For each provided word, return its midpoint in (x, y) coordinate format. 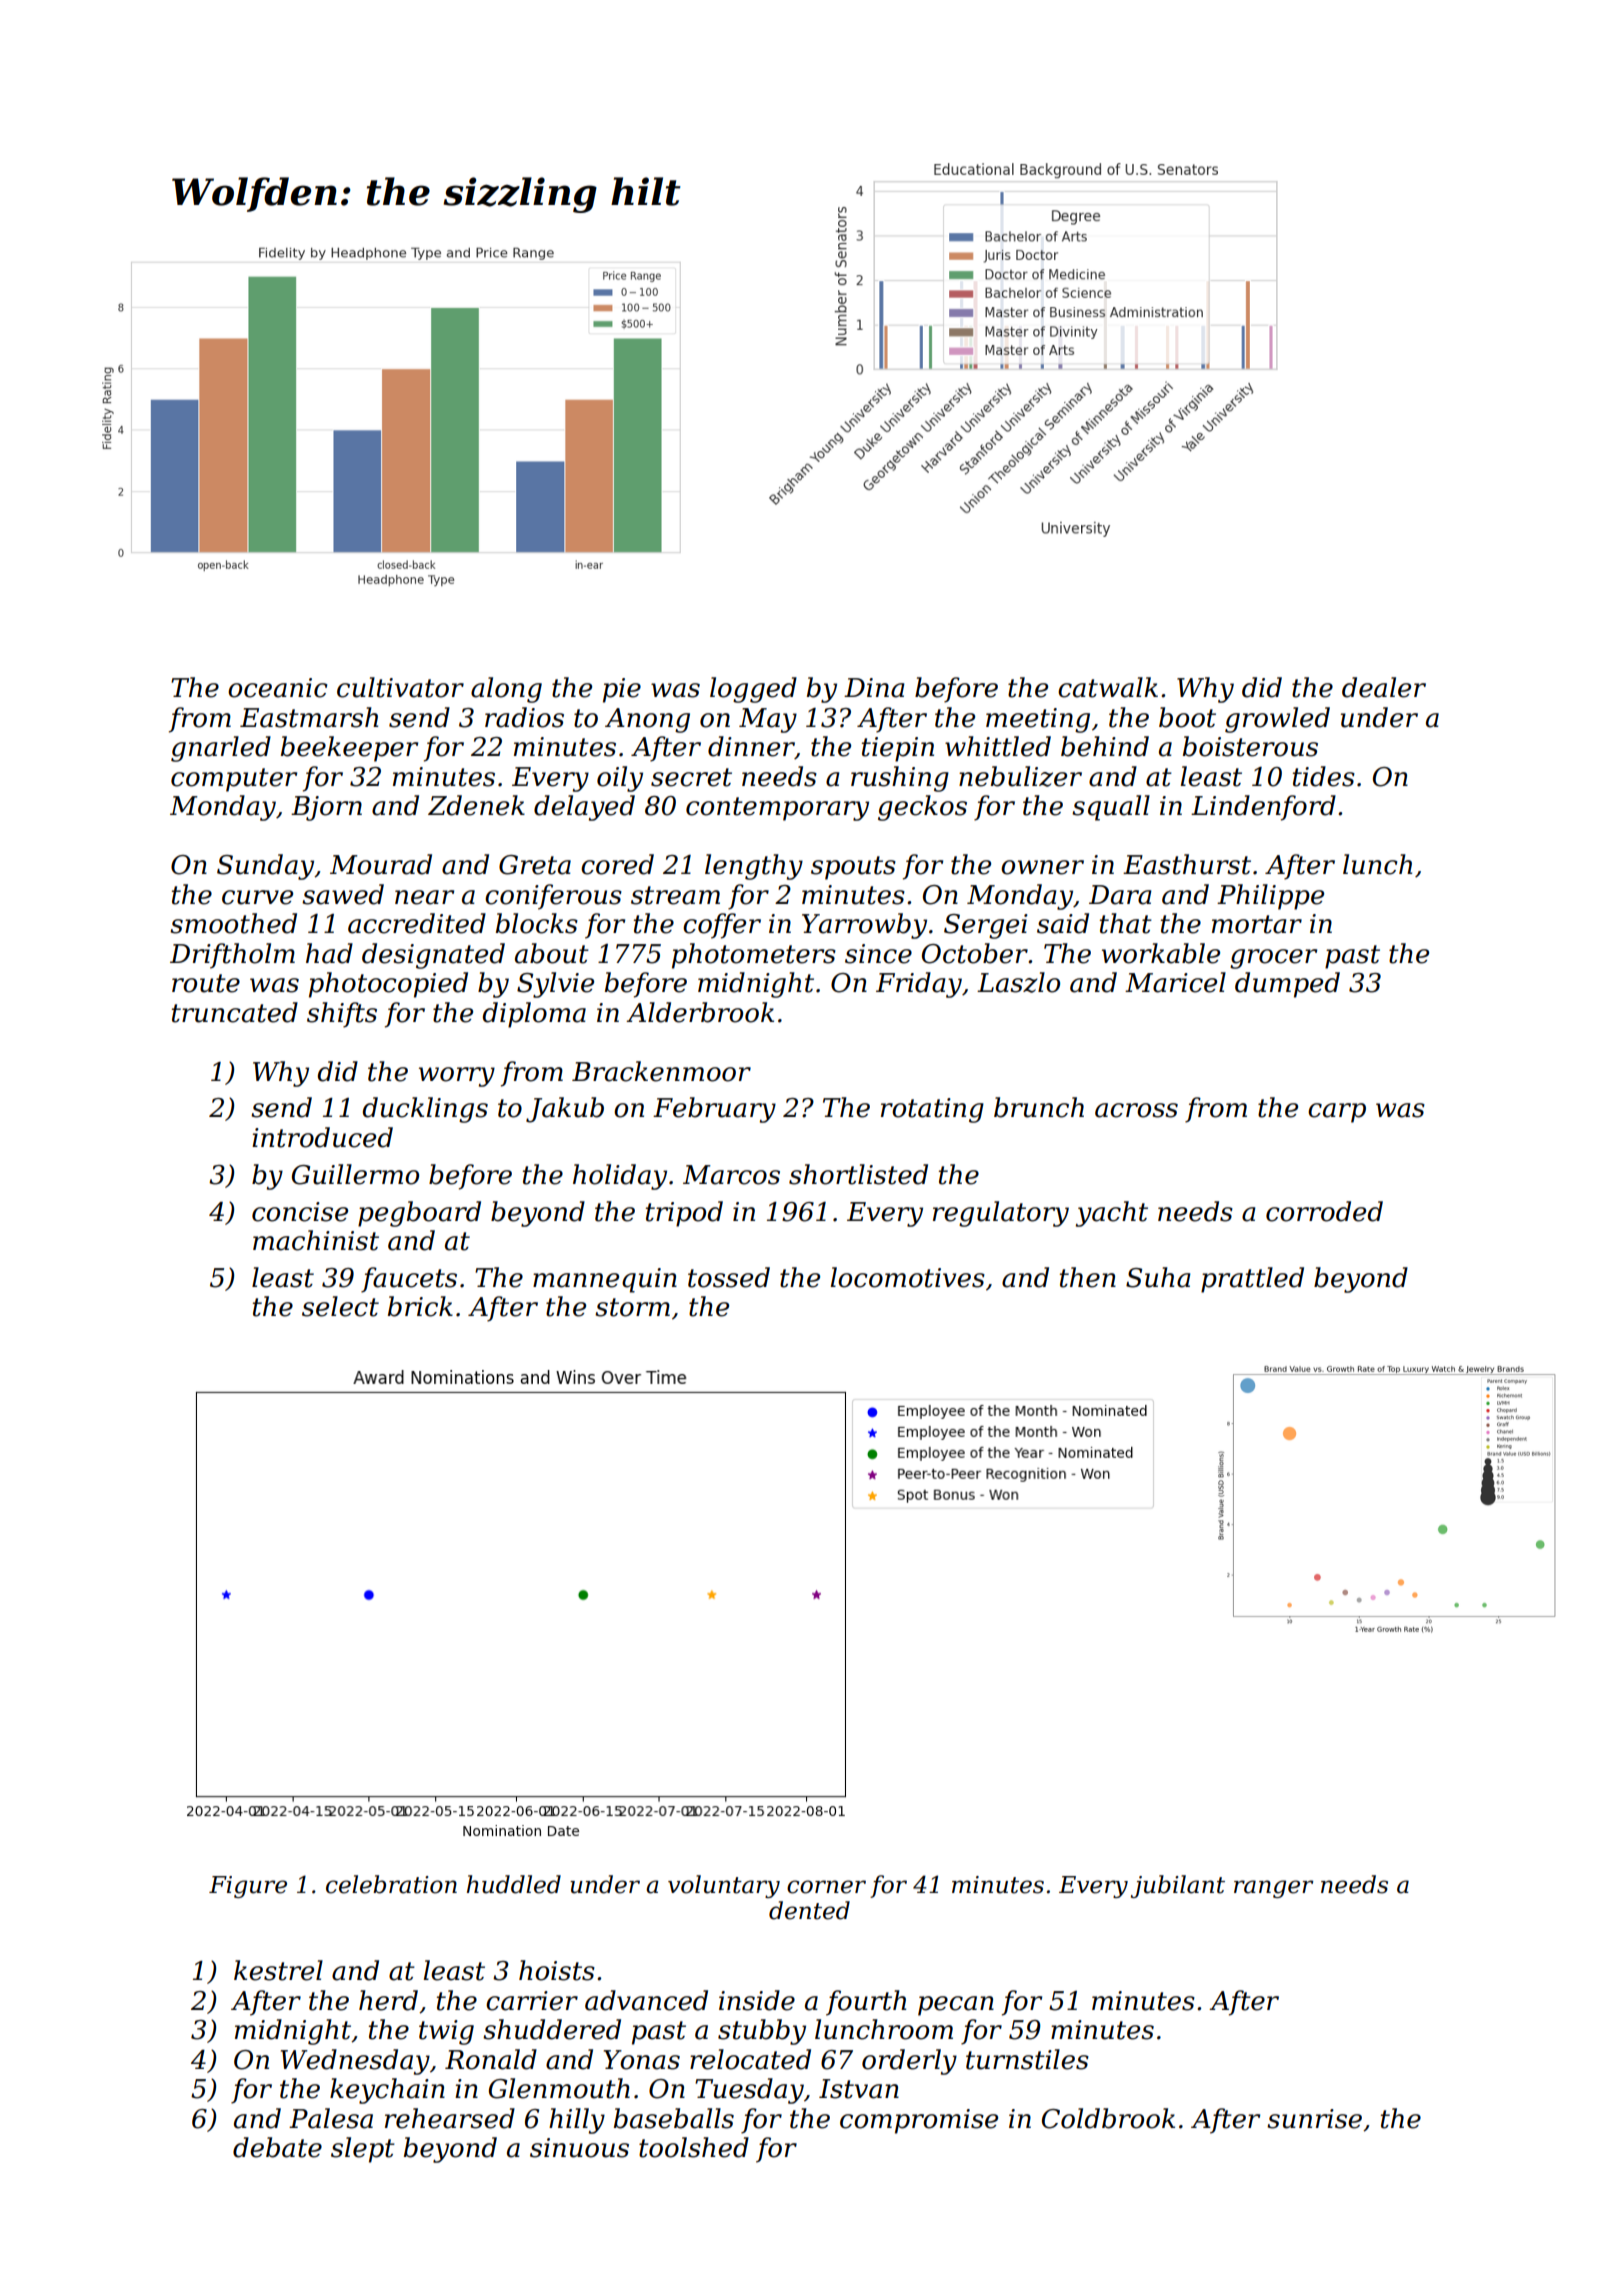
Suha (1158, 1277)
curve (257, 897)
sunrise (1314, 2119)
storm (632, 1307)
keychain (387, 2091)
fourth (866, 2003)
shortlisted (858, 1174)
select (340, 1306)
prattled (1252, 1280)
